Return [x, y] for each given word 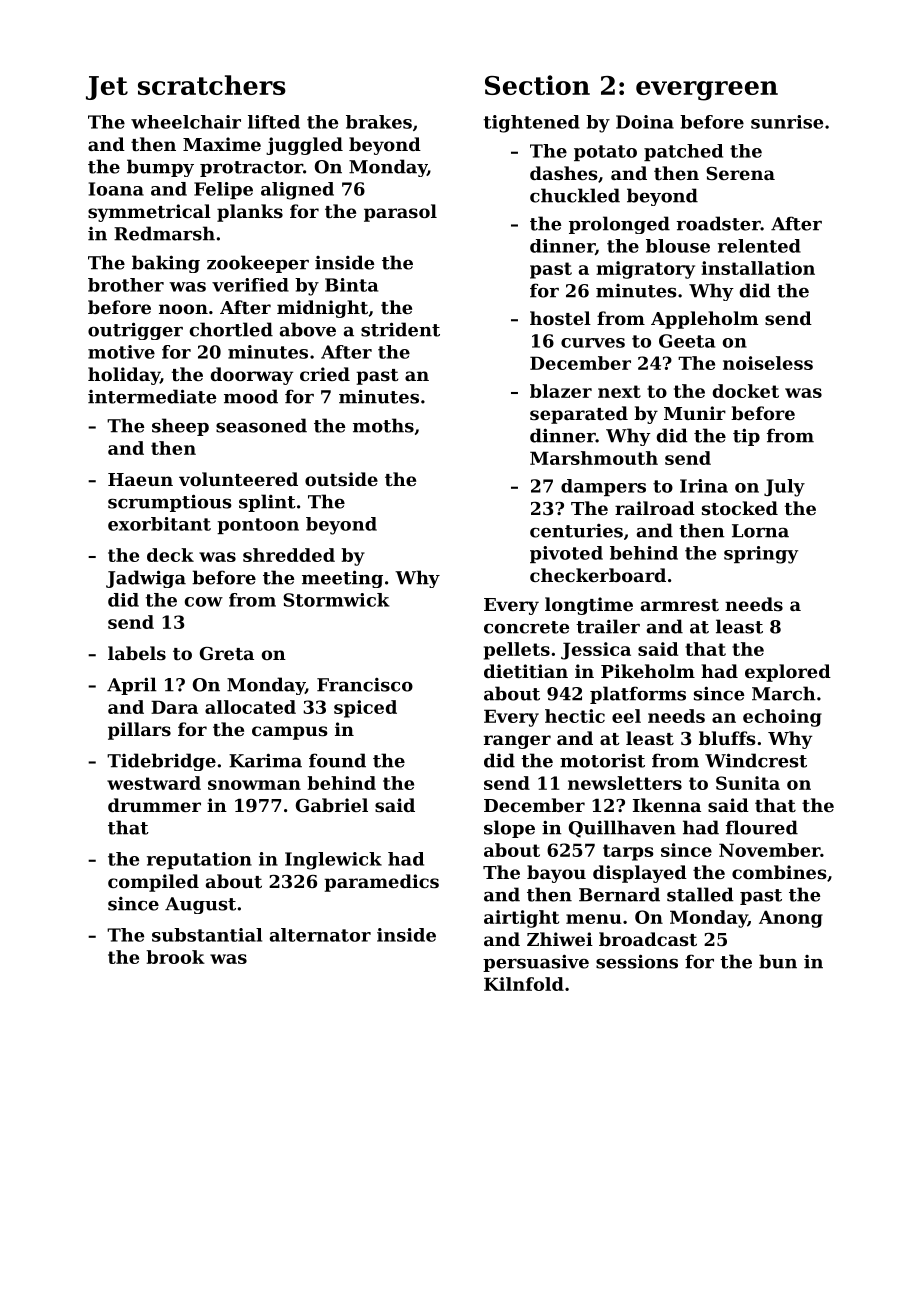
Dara [174, 707]
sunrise [787, 122]
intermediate [152, 396]
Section [537, 85]
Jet [107, 88]
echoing [782, 718]
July [784, 488]
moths [383, 425]
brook [175, 957]
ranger [517, 742]
